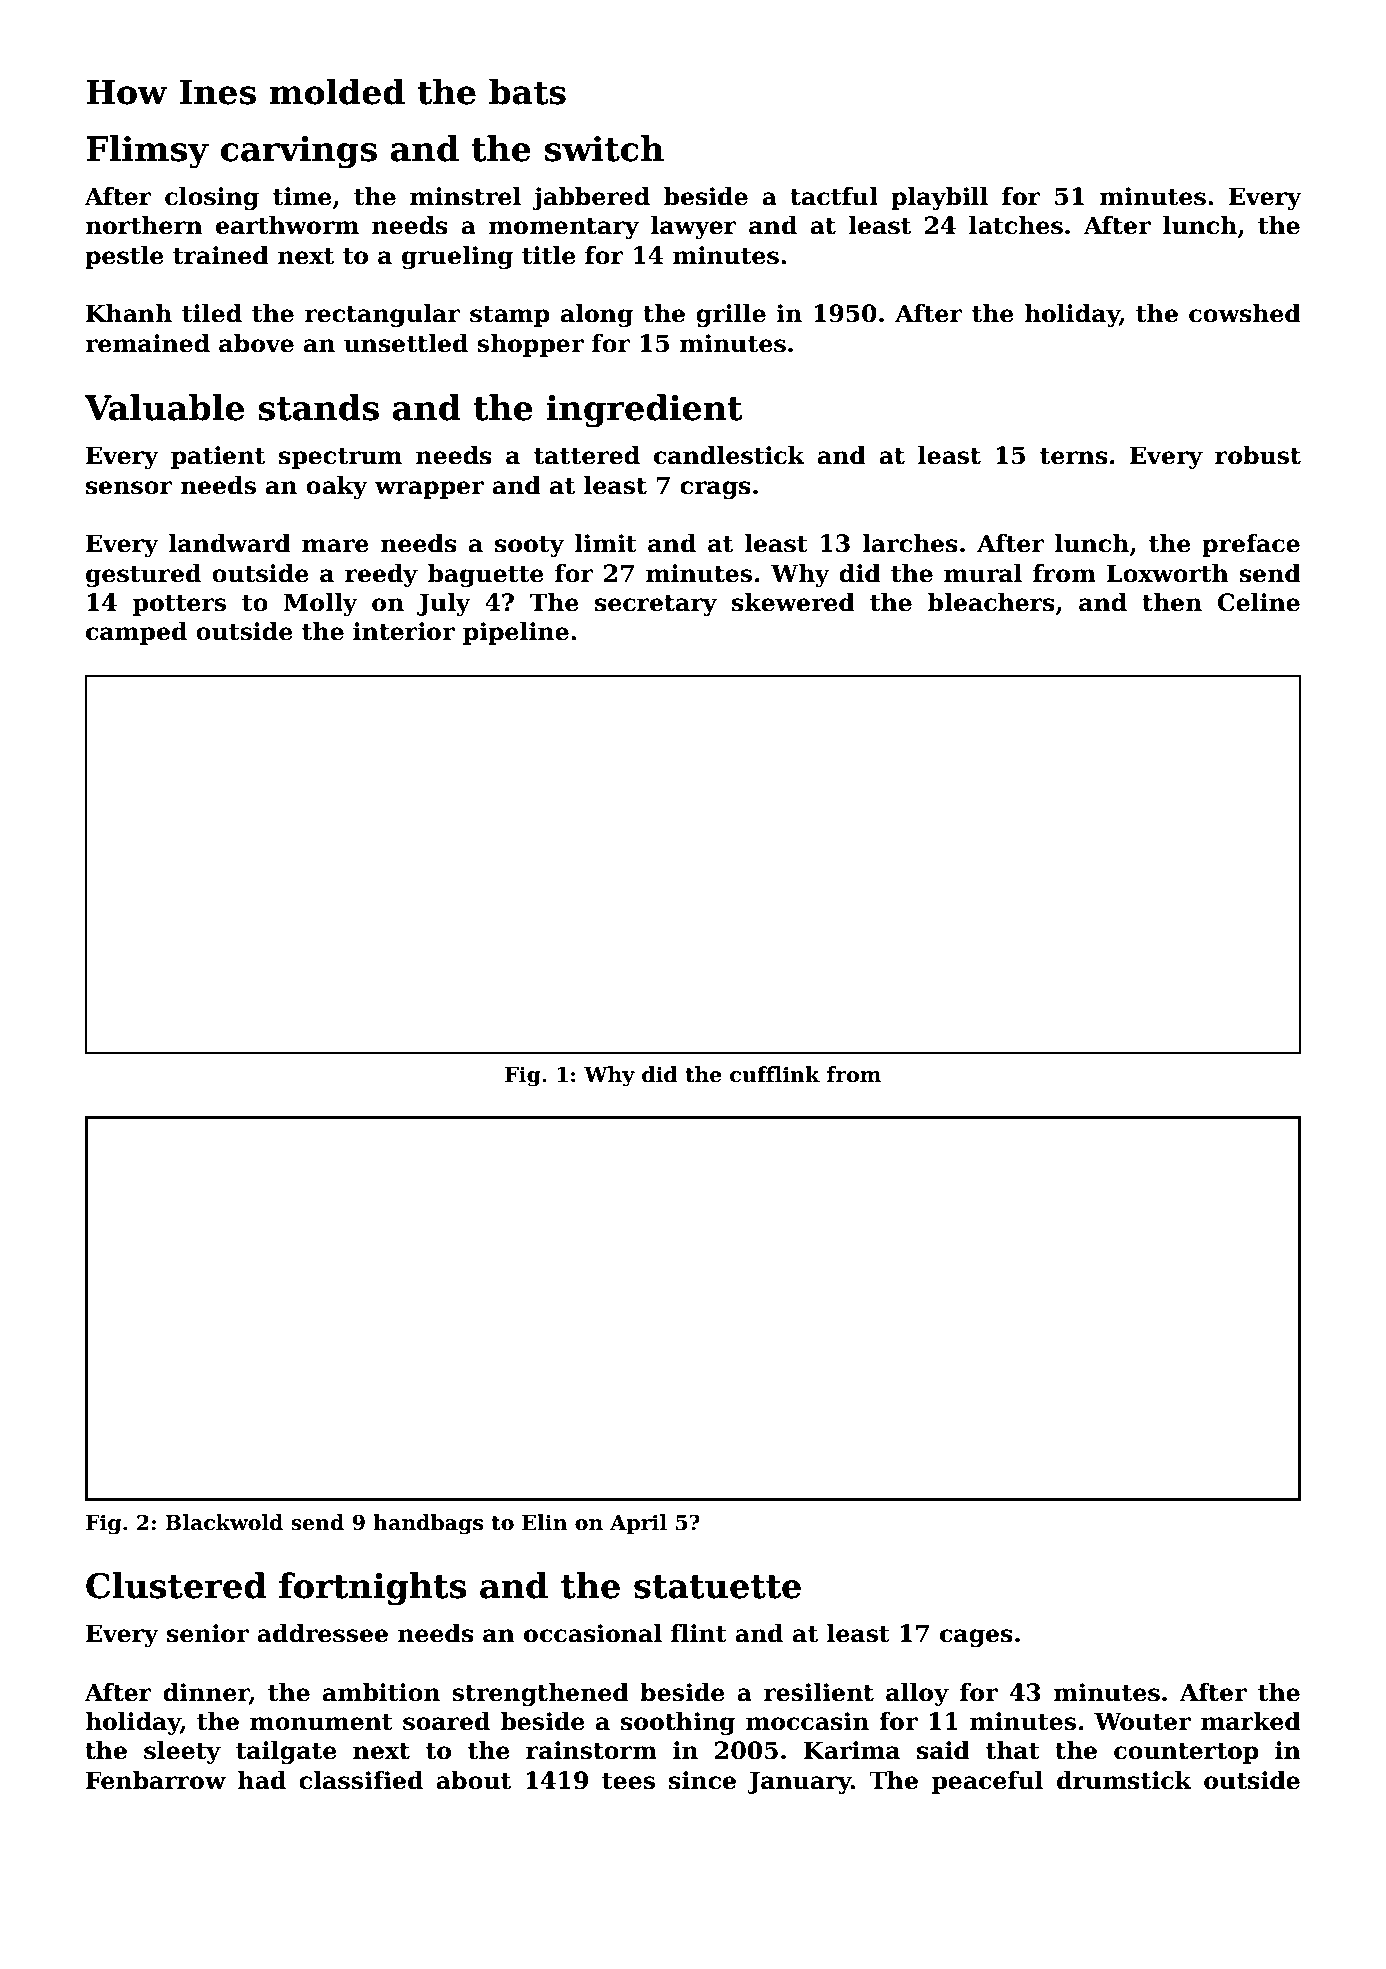  What do you see at coordinates (775, 1074) in the screenshot?
I see `cufflink` at bounding box center [775, 1074].
